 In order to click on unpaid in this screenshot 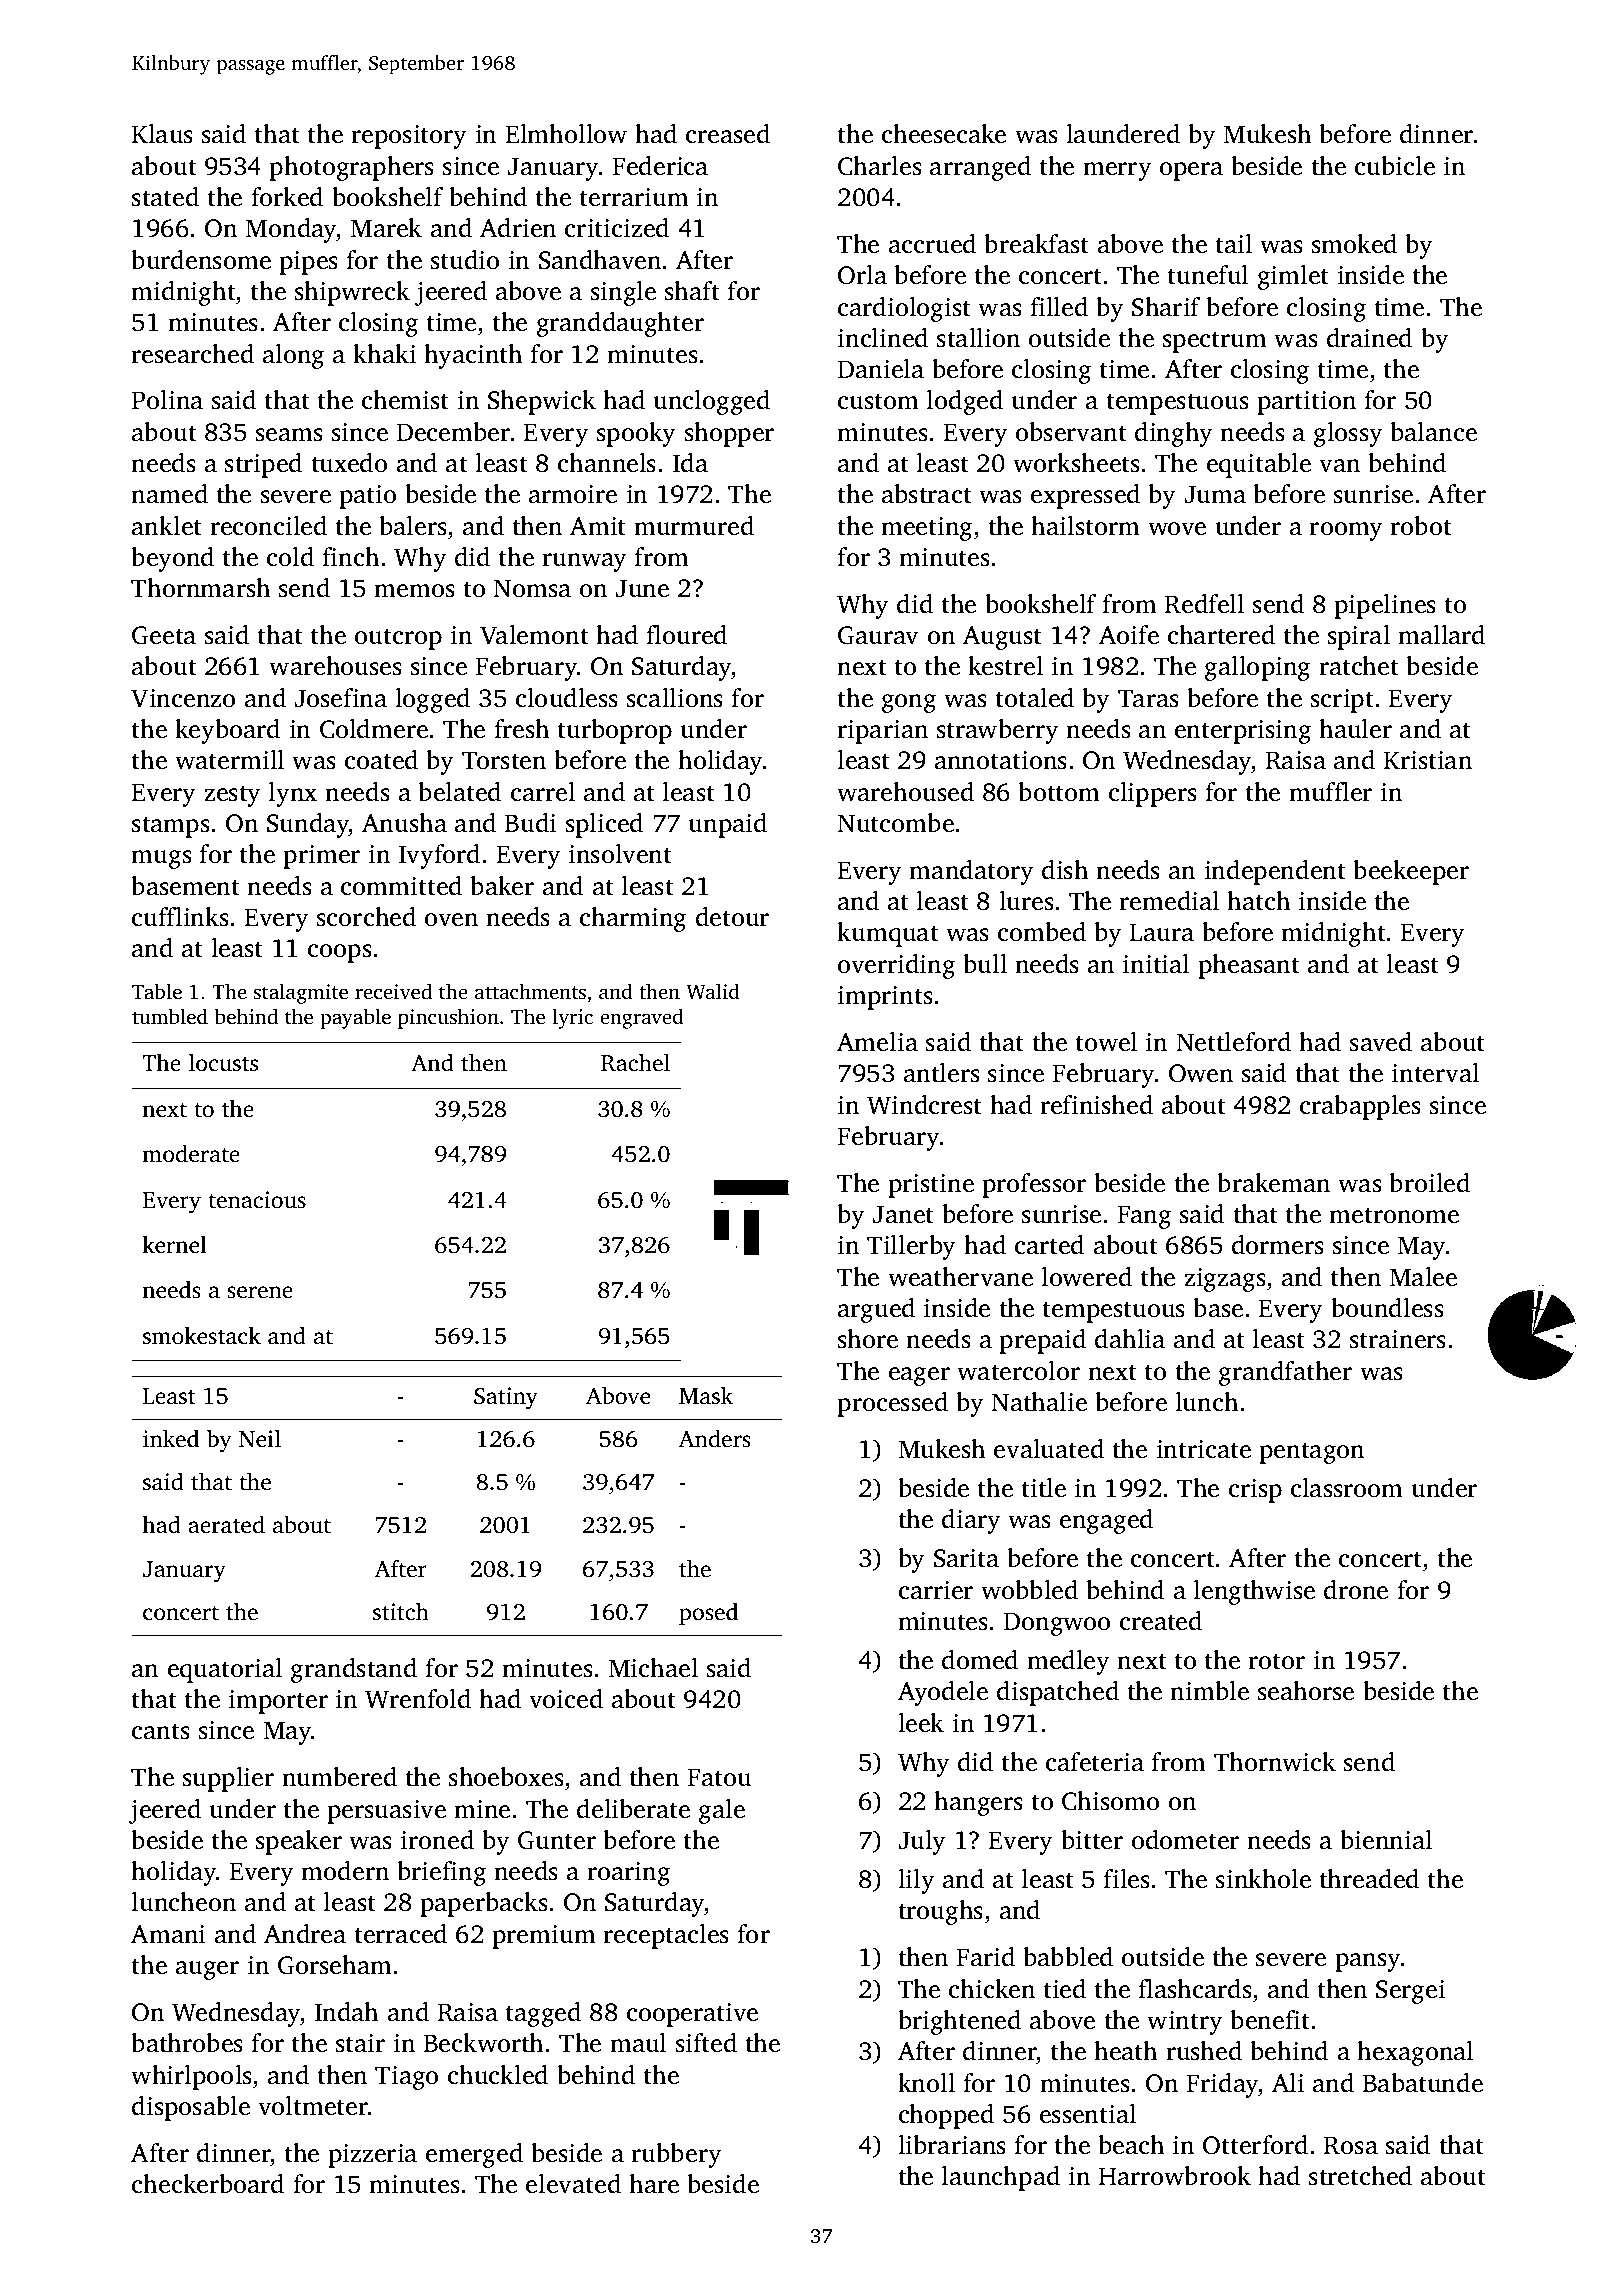, I will do `click(727, 825)`.
